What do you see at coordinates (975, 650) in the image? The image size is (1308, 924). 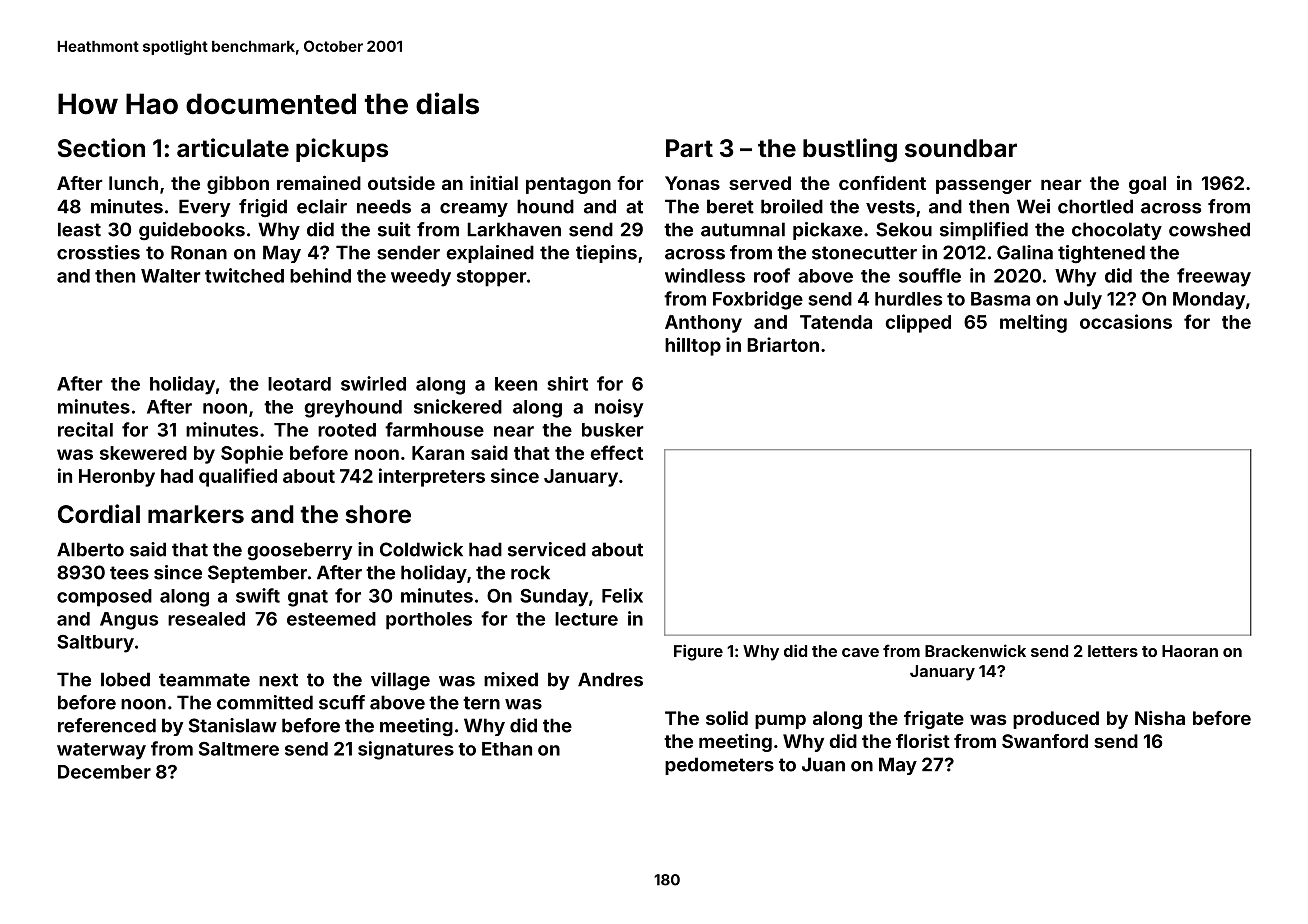 I see `Brackenwick` at bounding box center [975, 650].
